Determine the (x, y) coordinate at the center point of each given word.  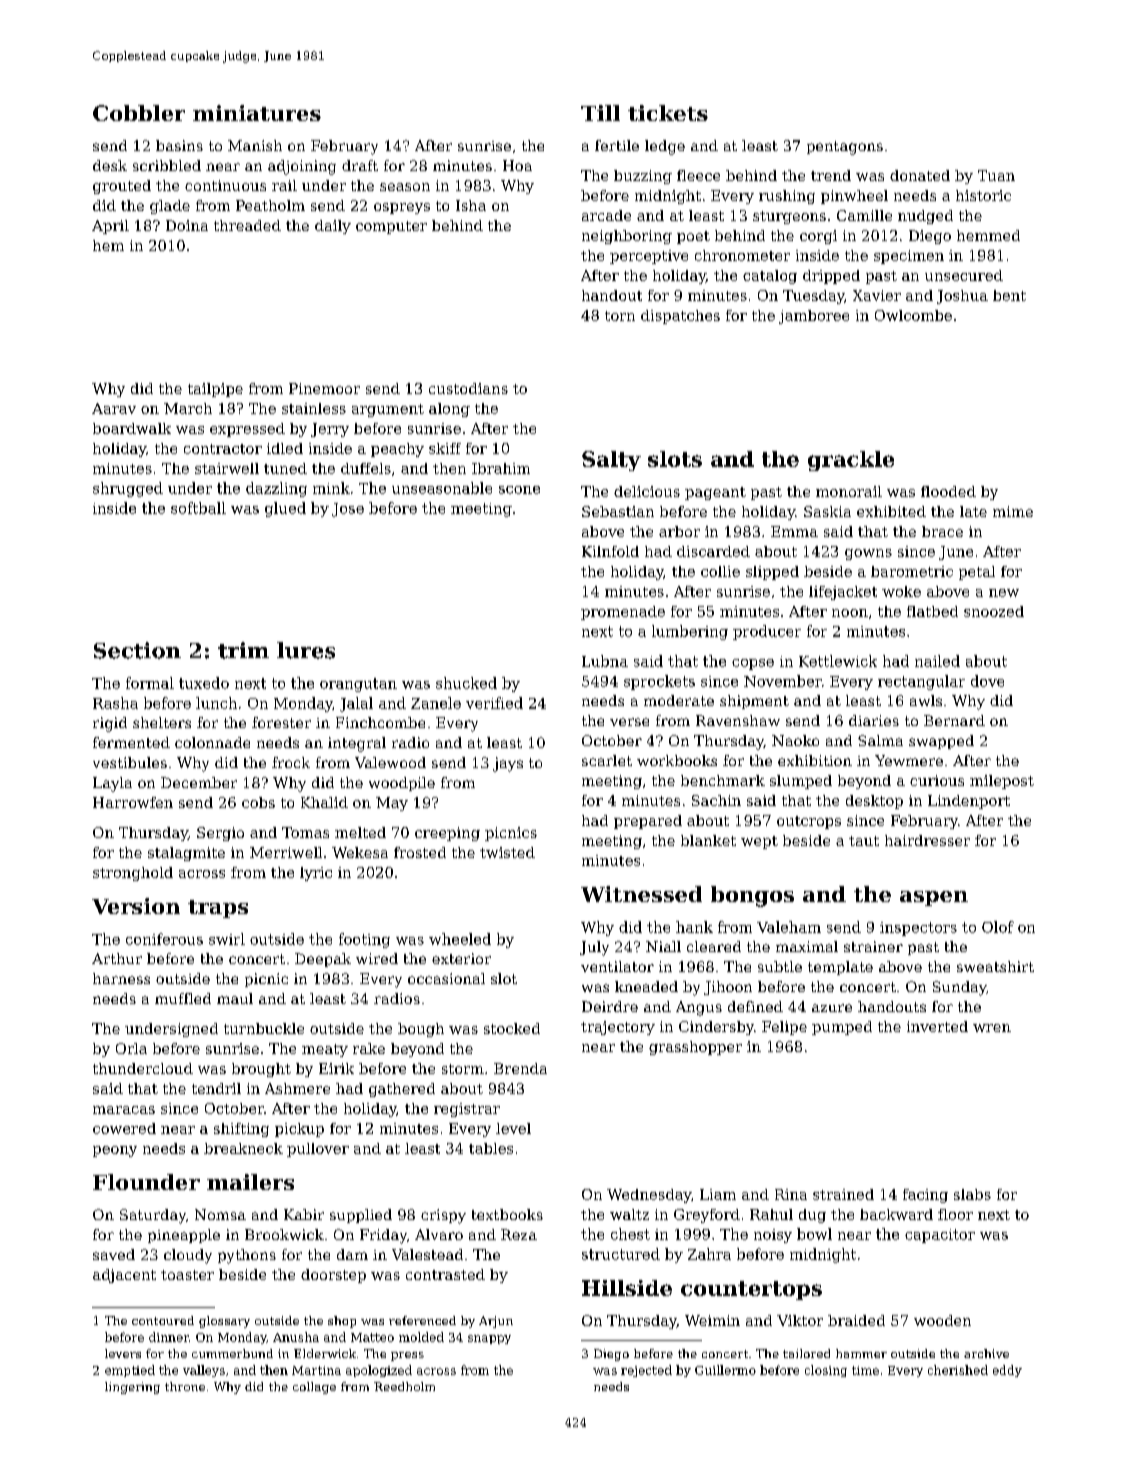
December (199, 782)
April (110, 227)
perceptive (649, 257)
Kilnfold (610, 551)
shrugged (128, 489)
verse (629, 722)
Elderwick (325, 1353)
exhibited (891, 511)
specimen (909, 257)
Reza (519, 1234)
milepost (1002, 782)
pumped (842, 1028)
